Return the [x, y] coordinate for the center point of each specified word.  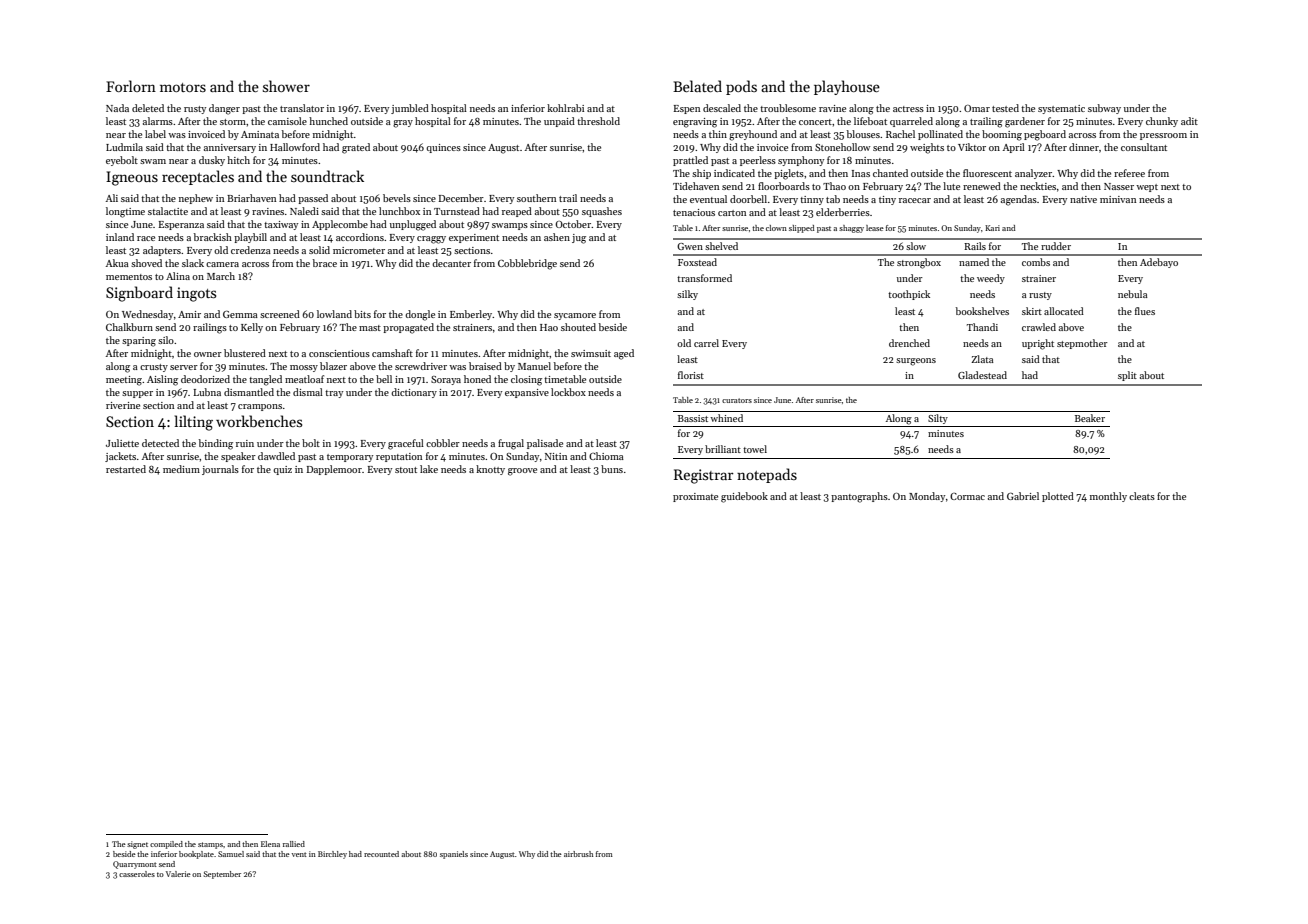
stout [406, 470]
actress [908, 109]
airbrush [578, 854]
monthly [1108, 497]
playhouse [847, 87]
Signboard [139, 294]
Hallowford [295, 147]
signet [137, 845]
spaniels [454, 855]
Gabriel [1023, 496]
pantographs [859, 497]
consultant [1144, 147]
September [222, 875]
